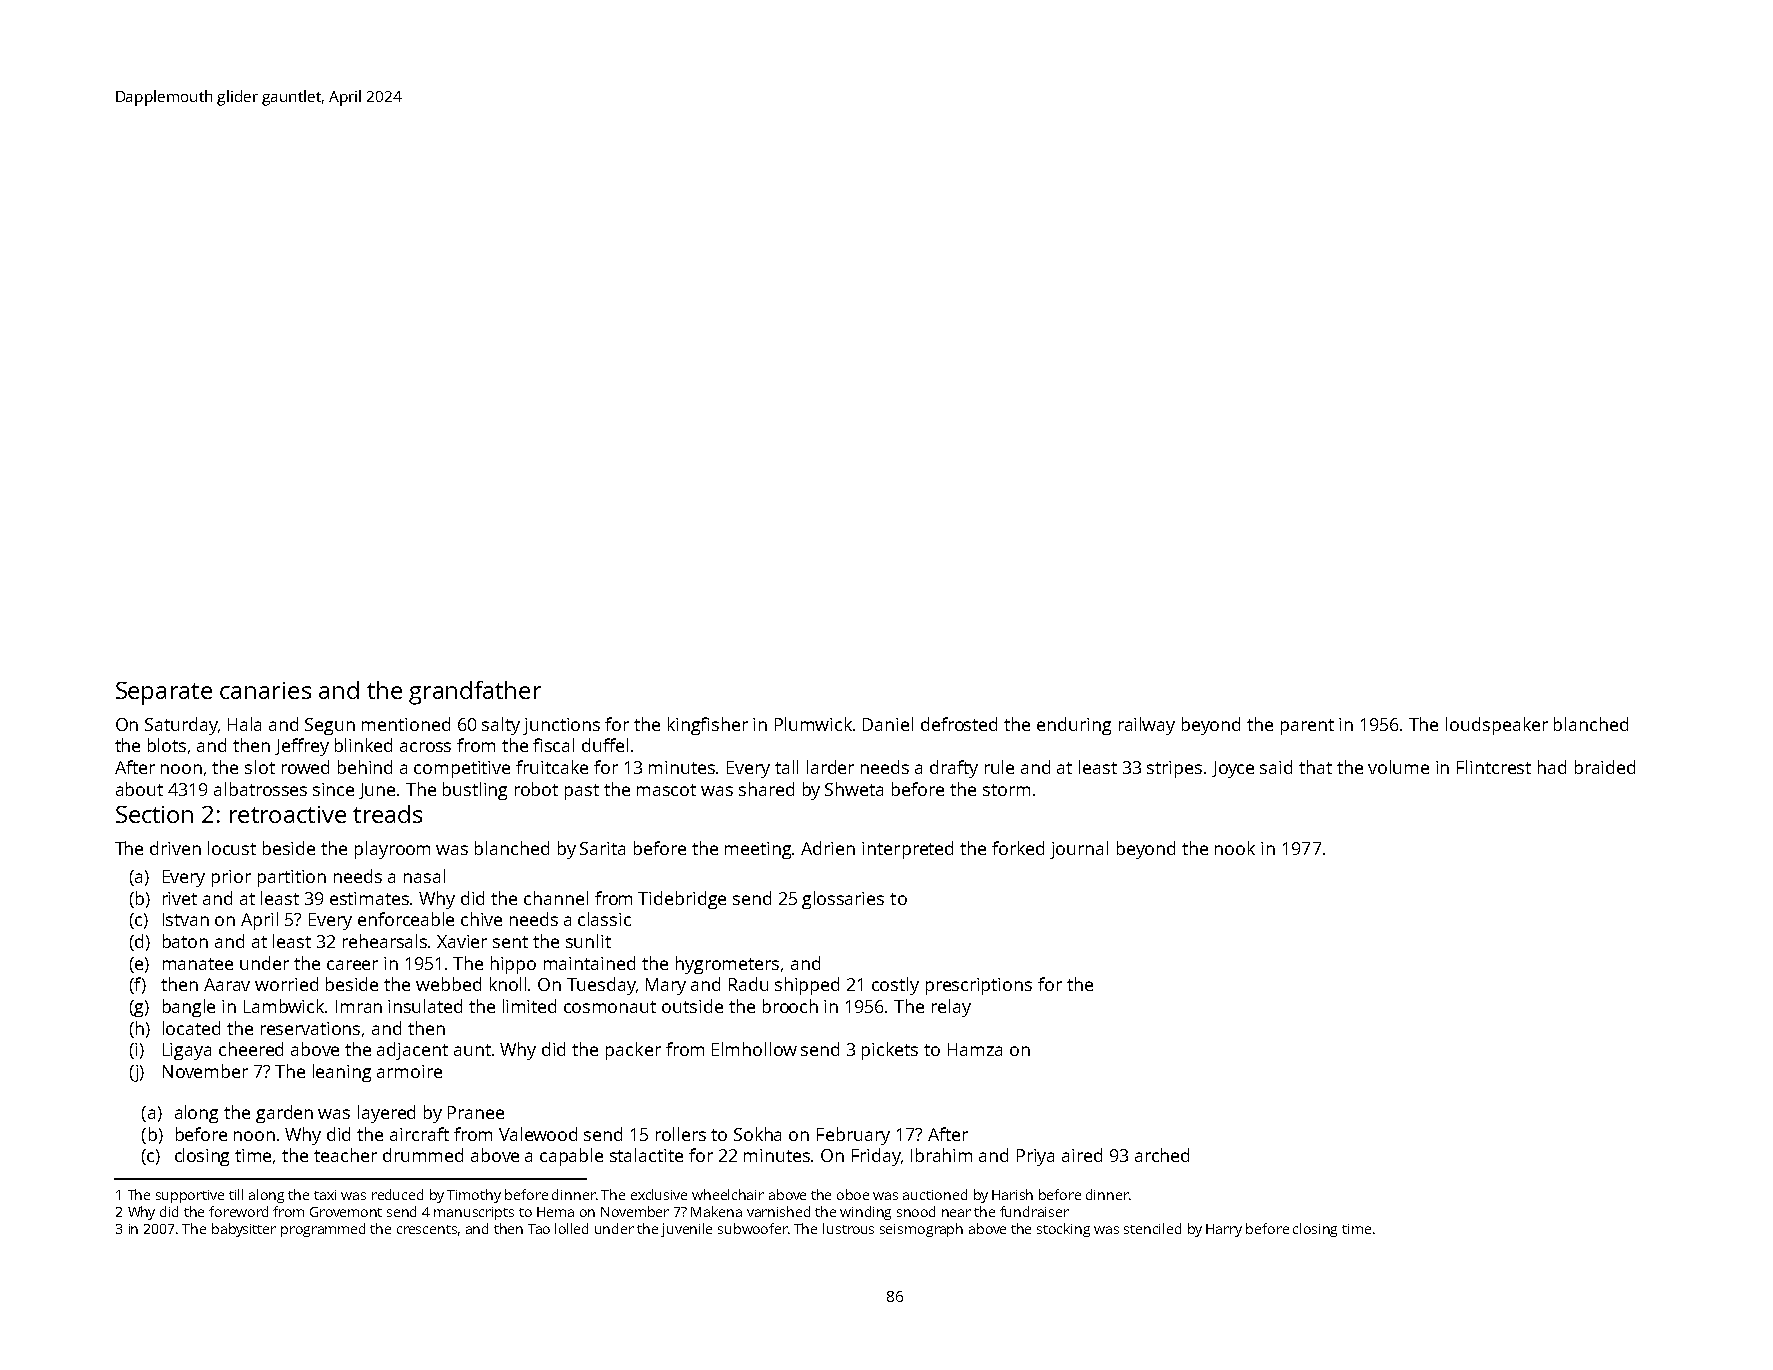  Describe the element at coordinates (646, 1155) in the screenshot. I see `stalactite` at that location.
